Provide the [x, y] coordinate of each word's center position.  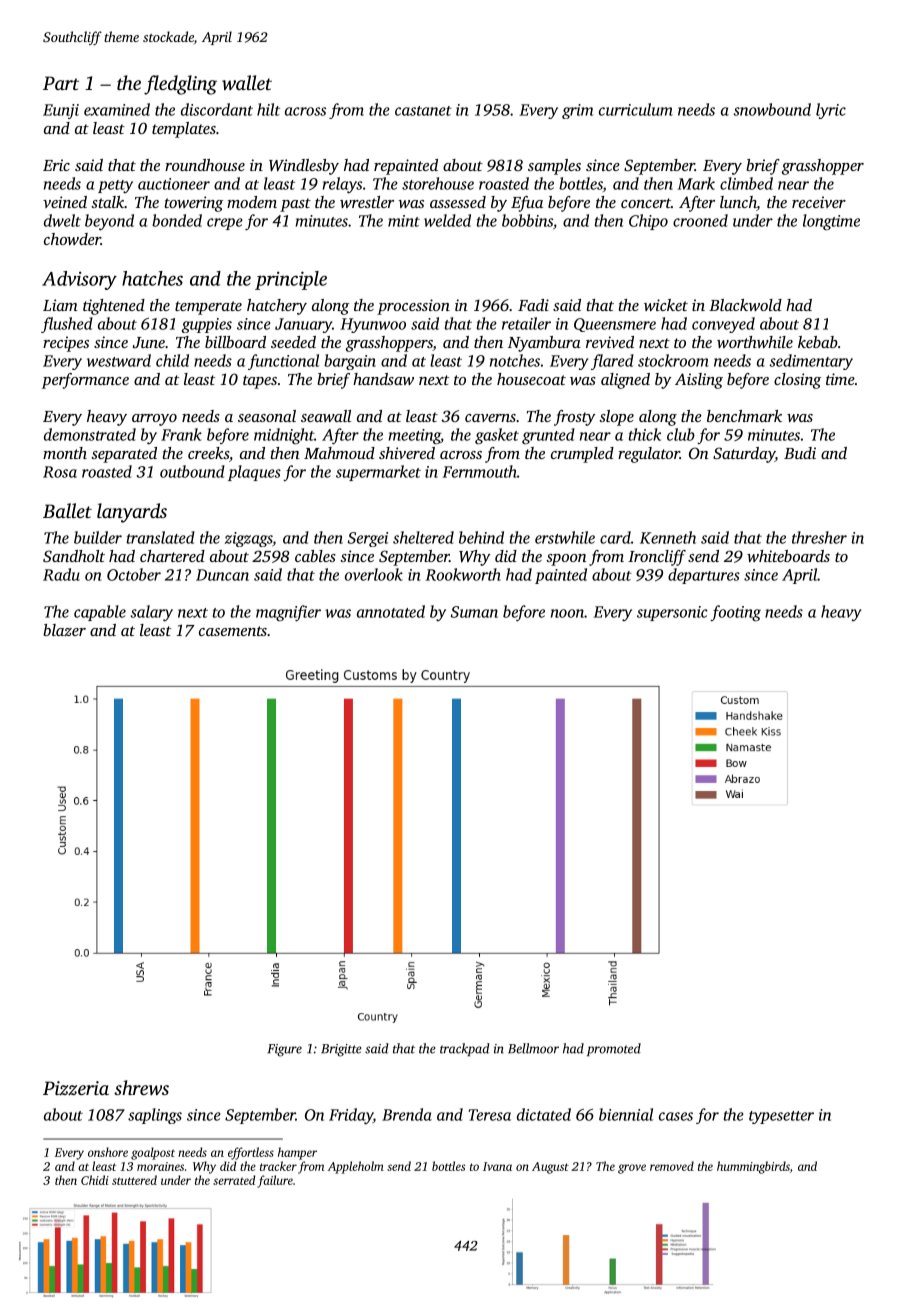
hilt [268, 109]
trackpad [465, 1049]
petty [115, 186]
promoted [614, 1049]
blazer [64, 630]
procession [413, 307]
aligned [625, 381]
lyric [831, 111]
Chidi [95, 1180]
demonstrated [90, 434]
